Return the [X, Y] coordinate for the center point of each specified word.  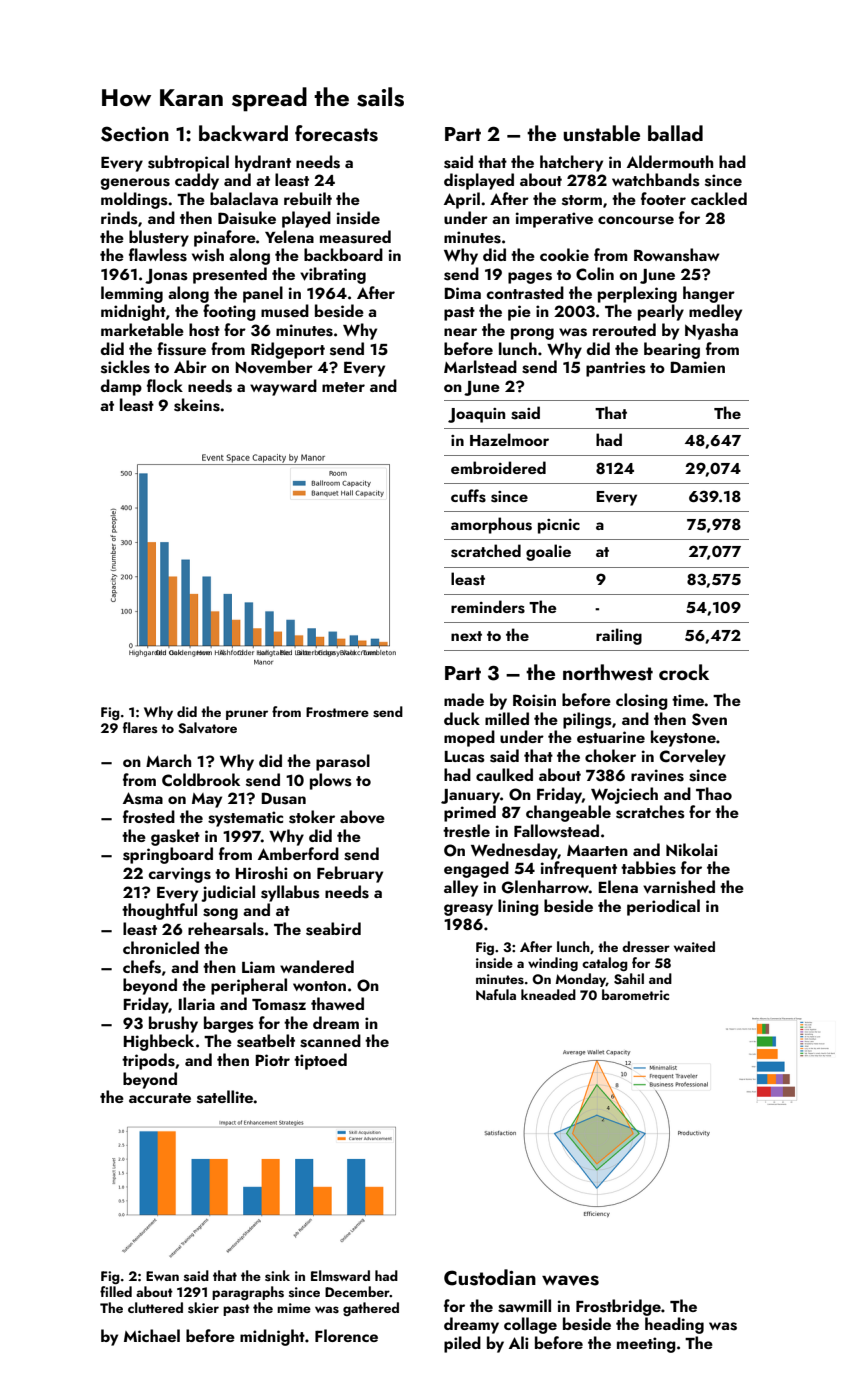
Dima [463, 293]
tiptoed [320, 1061]
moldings [134, 200]
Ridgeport [288, 350]
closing [642, 701]
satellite [225, 1097]
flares [140, 728]
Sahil [629, 979]
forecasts [336, 133]
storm [582, 200]
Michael [152, 1335]
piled [462, 1344]
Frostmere [337, 712]
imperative [554, 220]
